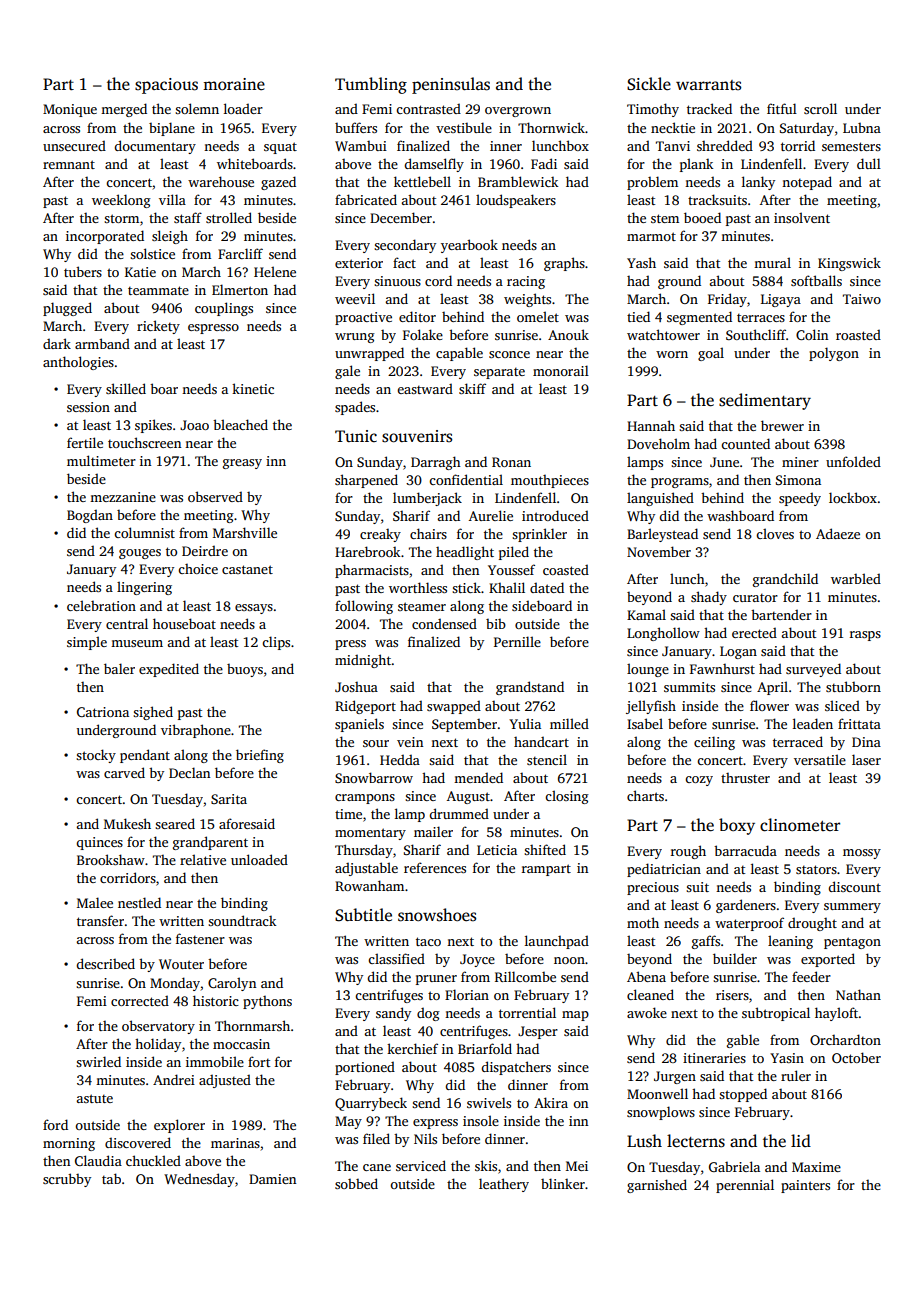  Describe the element at coordinates (57, 343) in the screenshot. I see `dark` at that location.
